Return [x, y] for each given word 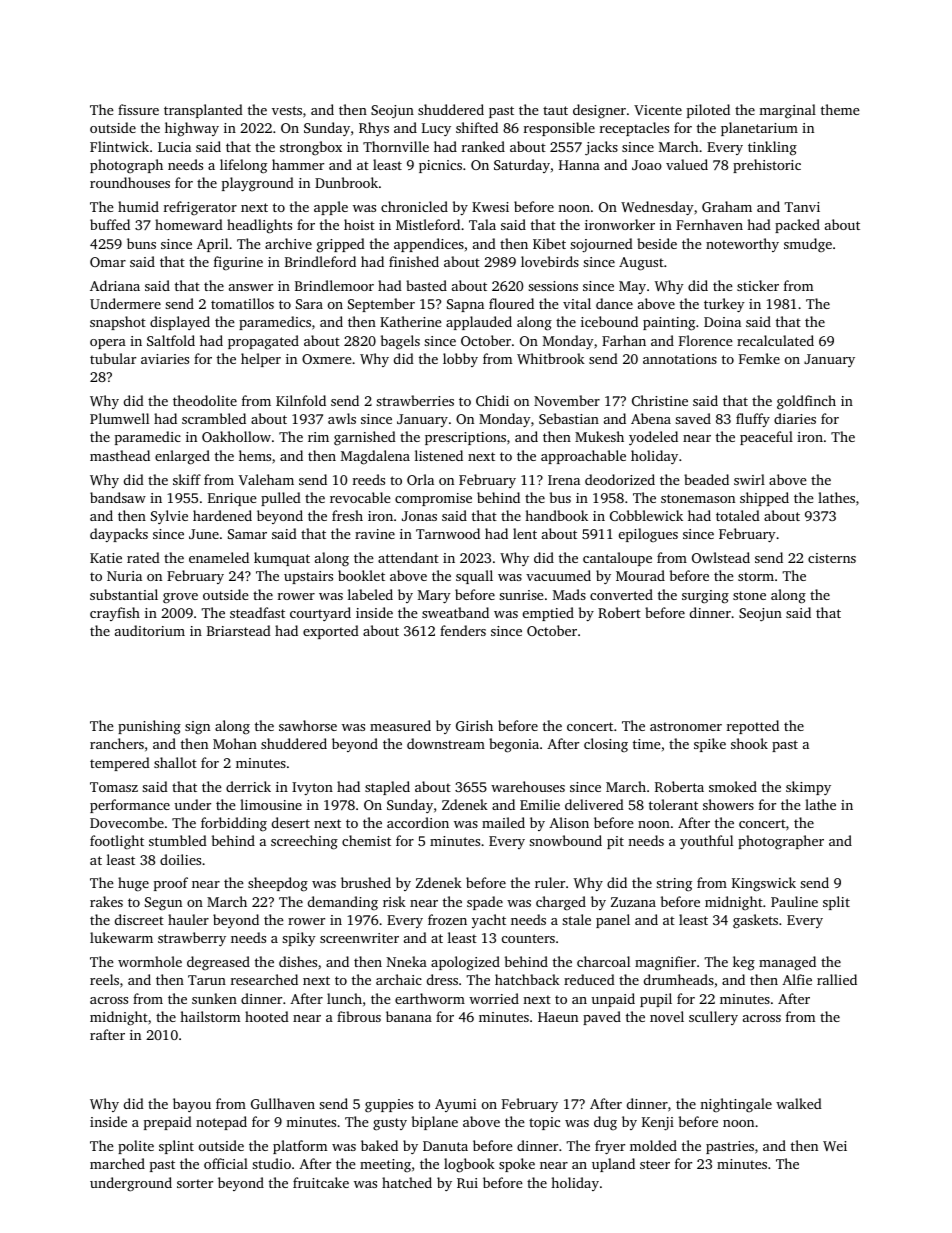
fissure [138, 109]
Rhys [374, 129]
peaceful [766, 438]
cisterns [832, 558]
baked [379, 1145]
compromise [433, 499]
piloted [708, 111]
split [836, 903]
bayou [192, 1105]
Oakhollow [236, 436]
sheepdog [278, 884]
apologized [465, 963]
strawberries [415, 400]
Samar [247, 534]
